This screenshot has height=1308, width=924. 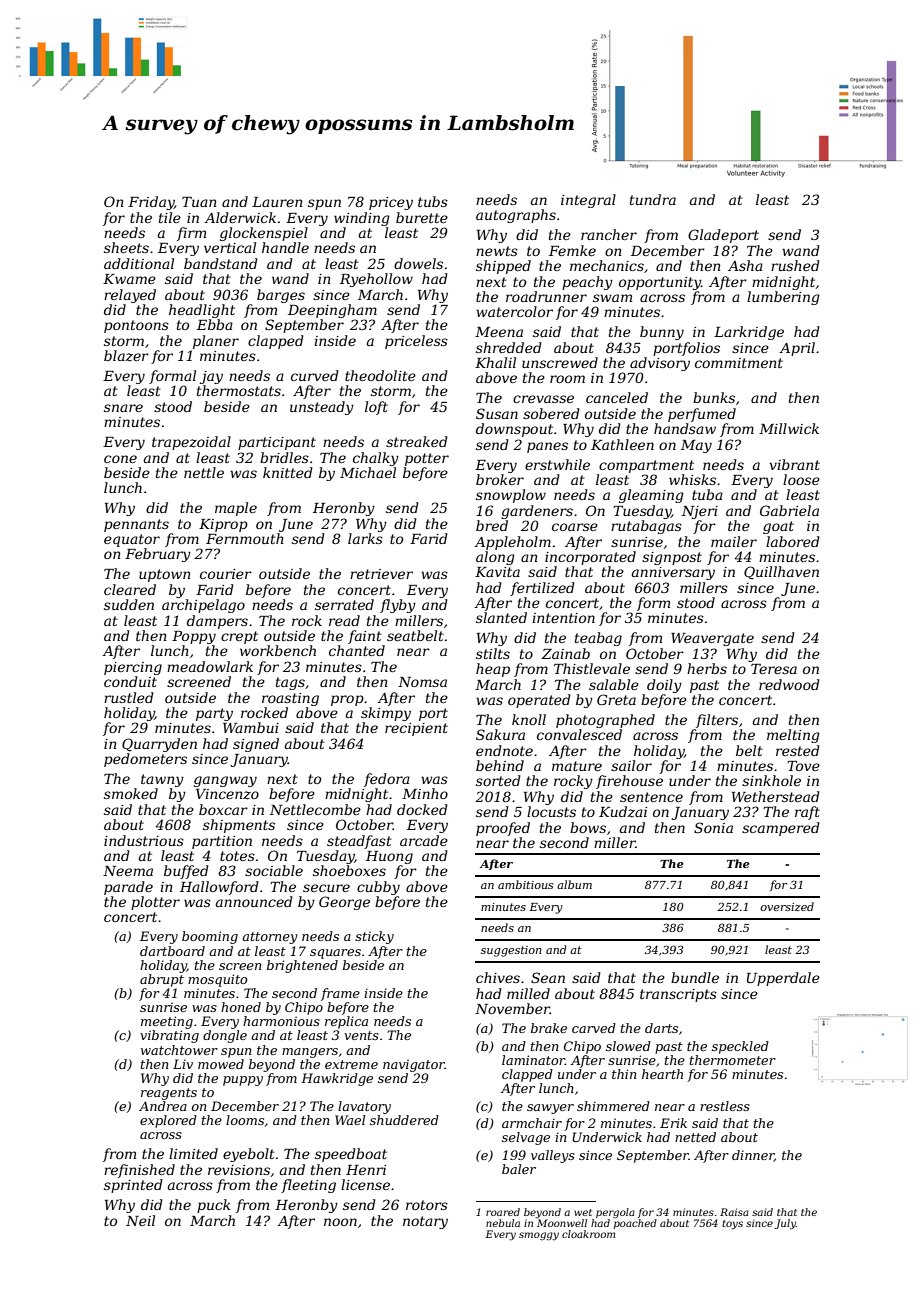 What do you see at coordinates (740, 1047) in the screenshot?
I see `speckled` at bounding box center [740, 1047].
